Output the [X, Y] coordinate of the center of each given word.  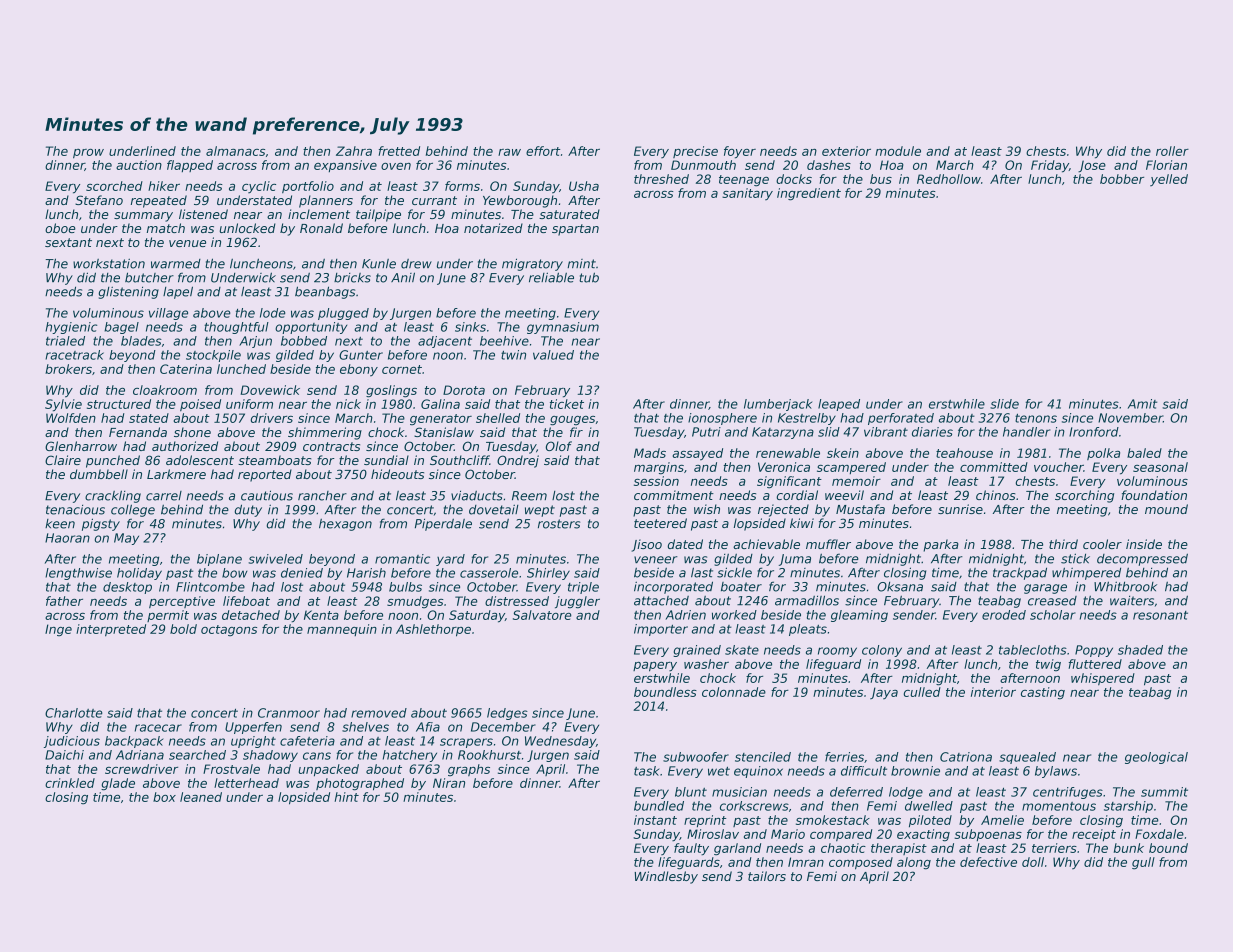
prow [88, 154]
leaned [201, 797]
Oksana [900, 587]
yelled [1169, 180]
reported [265, 475]
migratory [532, 264]
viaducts [477, 495]
